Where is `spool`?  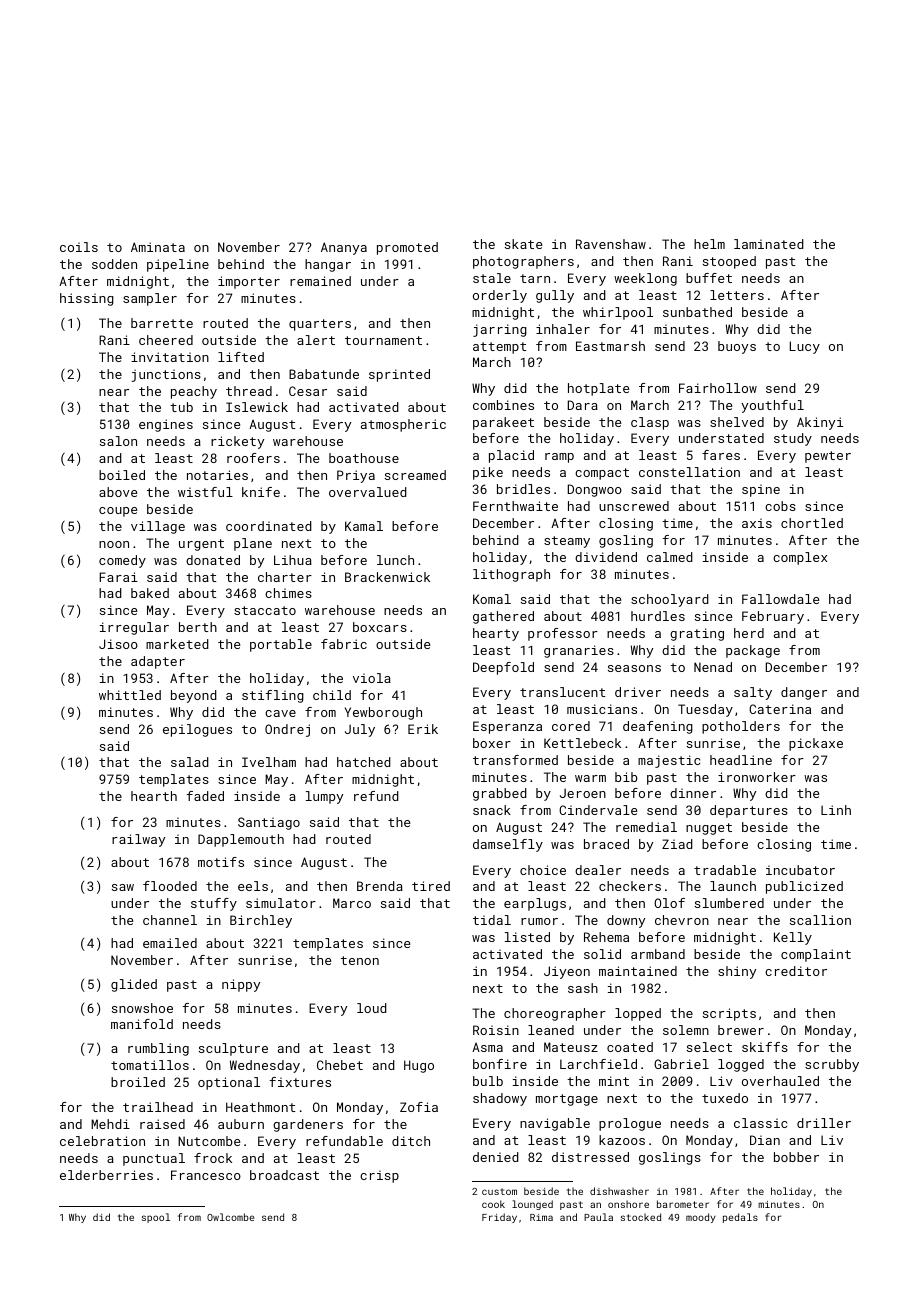 spool is located at coordinates (156, 1218).
